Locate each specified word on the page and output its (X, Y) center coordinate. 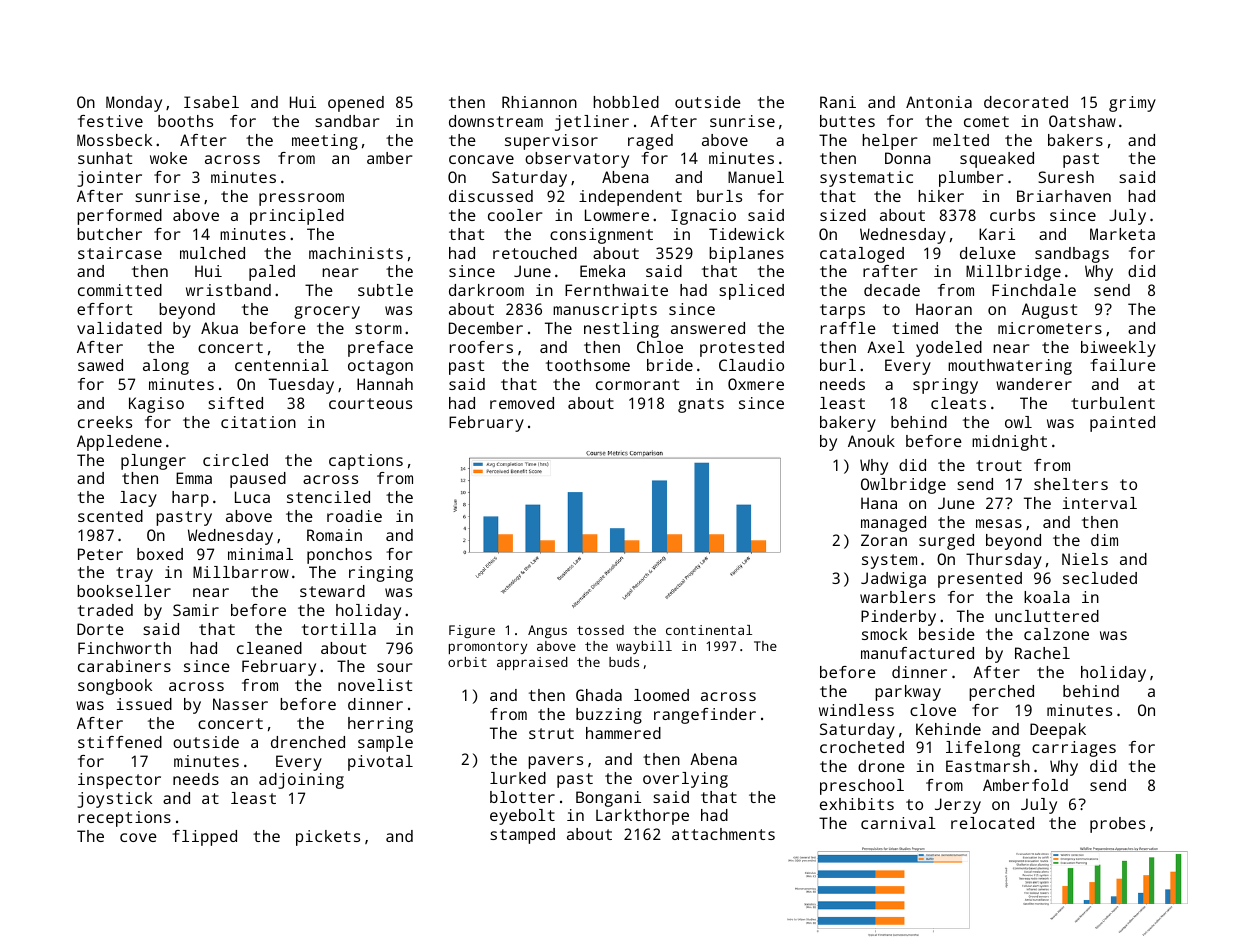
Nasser (240, 704)
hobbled (626, 102)
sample (385, 744)
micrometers (1050, 328)
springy (945, 386)
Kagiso (156, 405)
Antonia (939, 102)
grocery (327, 312)
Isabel (211, 102)
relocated (992, 823)
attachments (723, 834)
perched (1001, 693)
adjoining (301, 781)
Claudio (751, 365)
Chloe (660, 347)
